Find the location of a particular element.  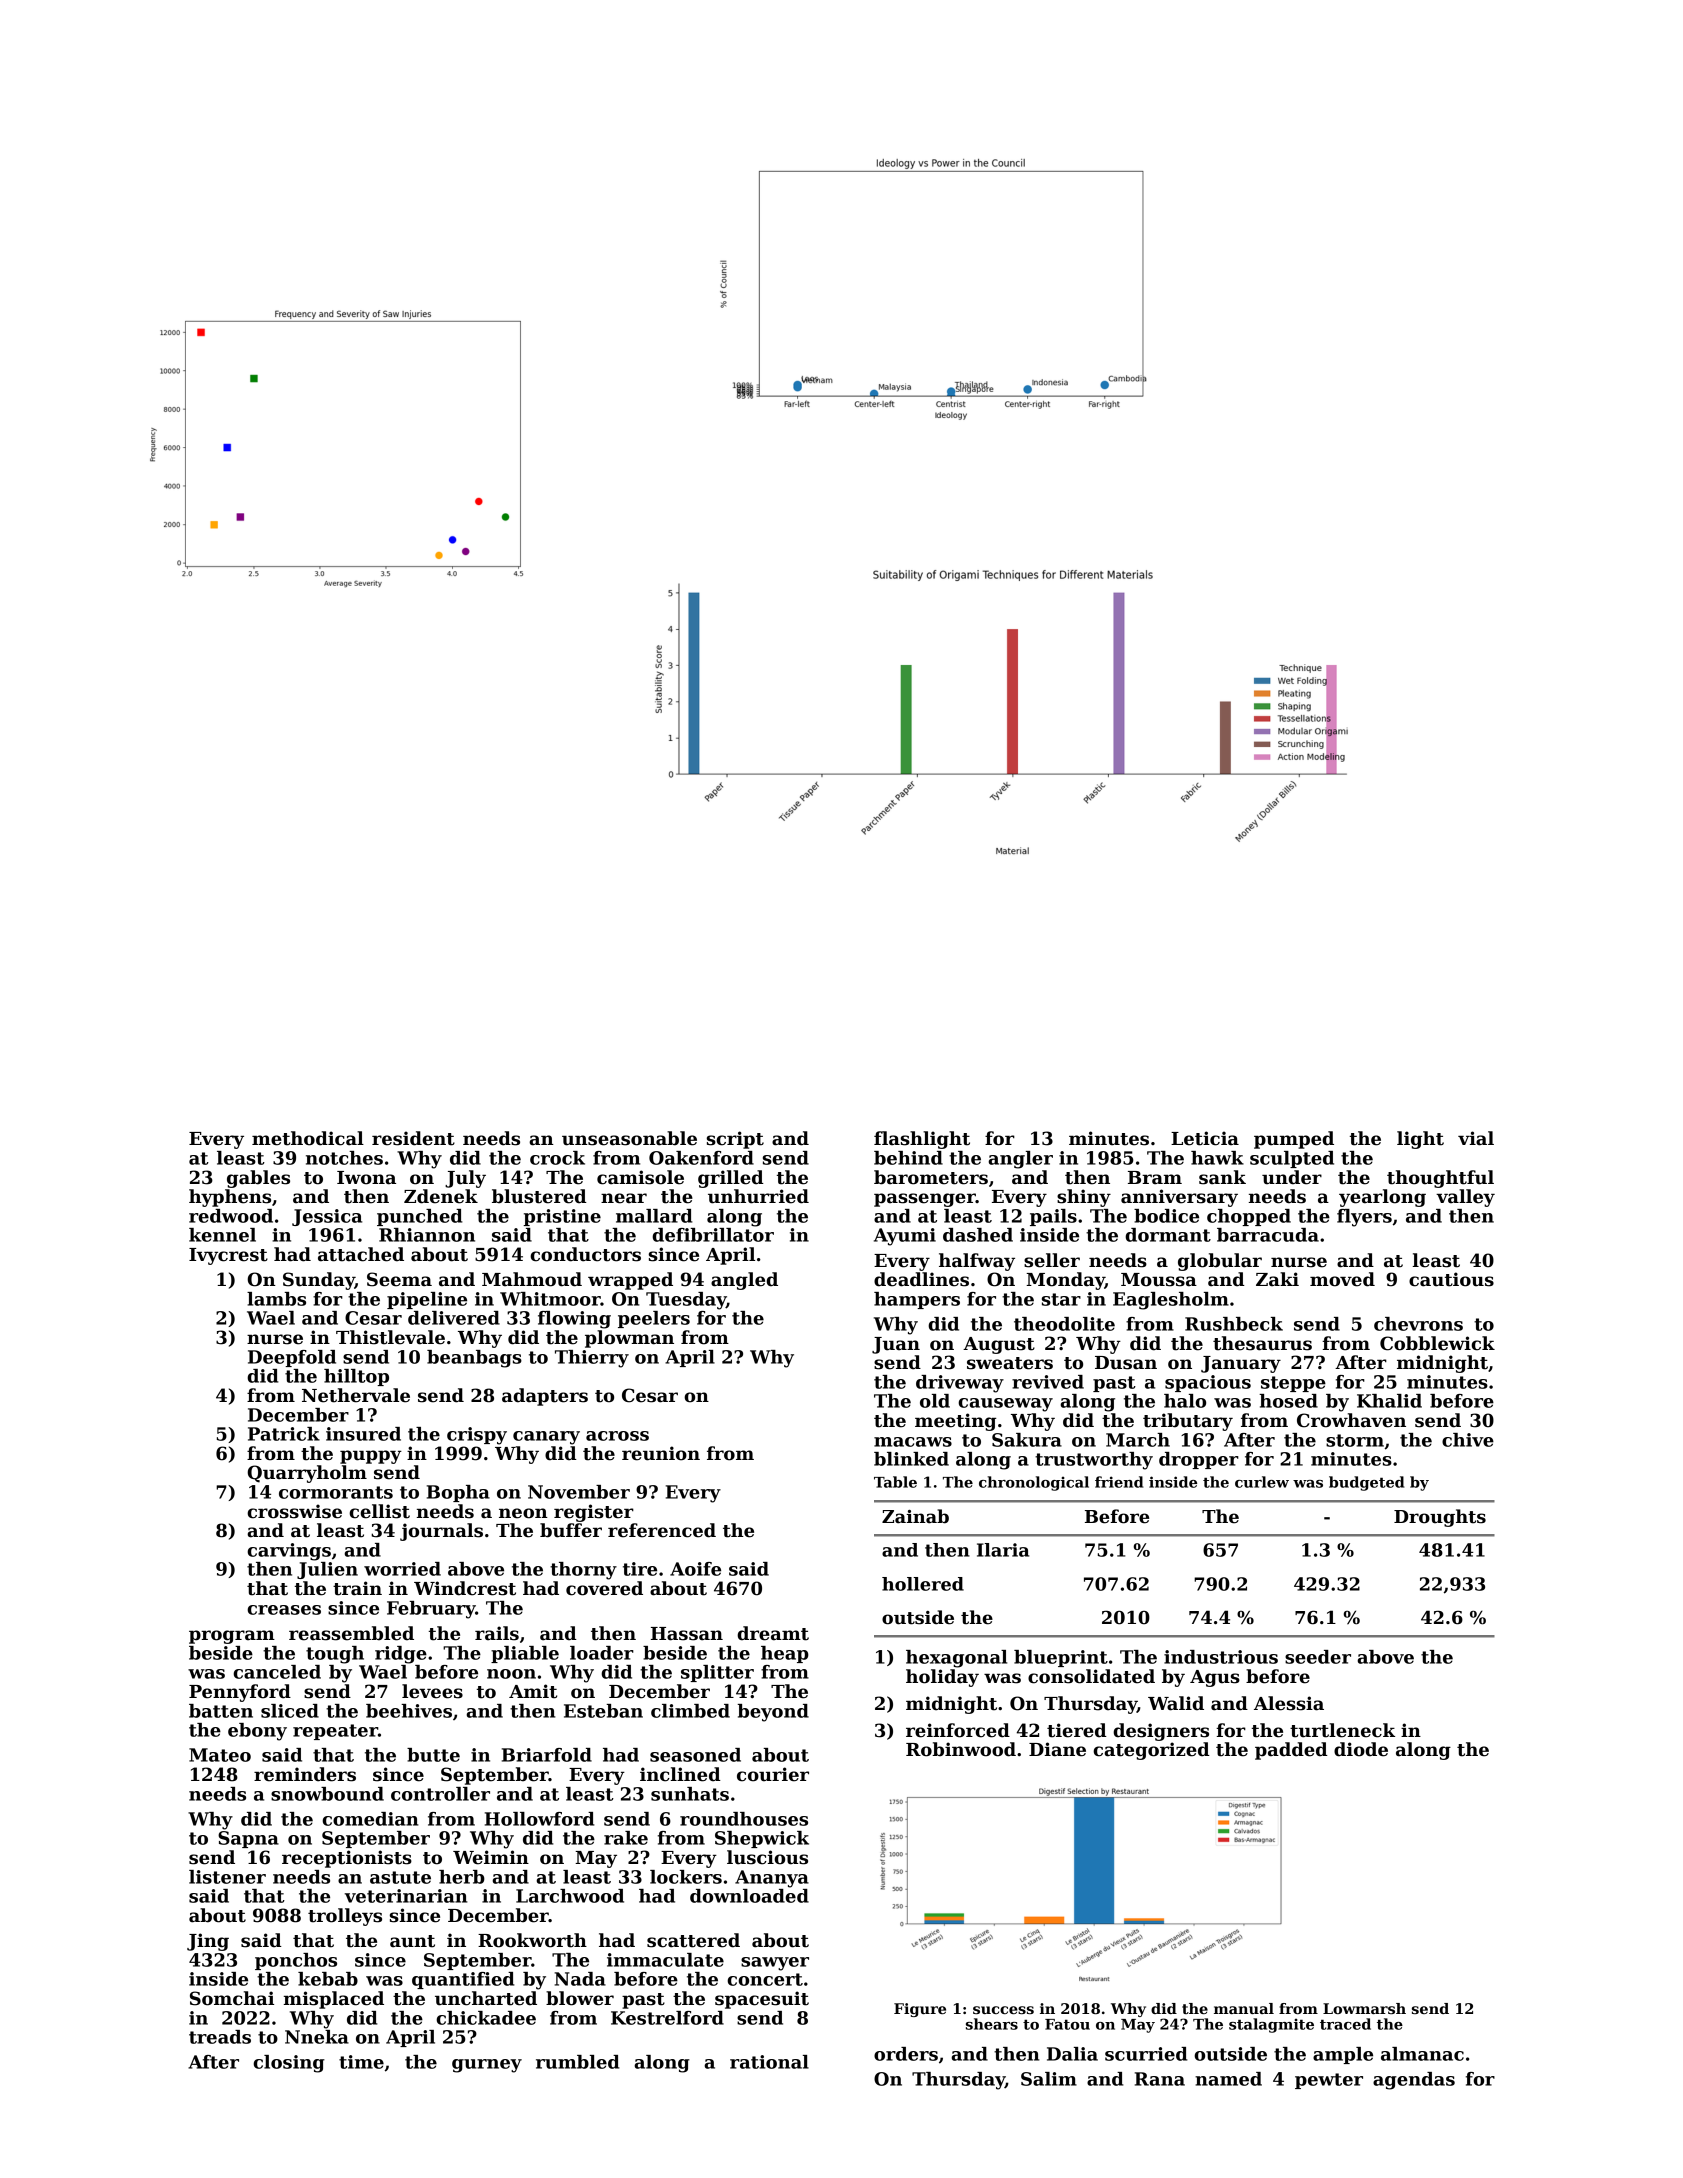

Robinwood is located at coordinates (961, 1749).
